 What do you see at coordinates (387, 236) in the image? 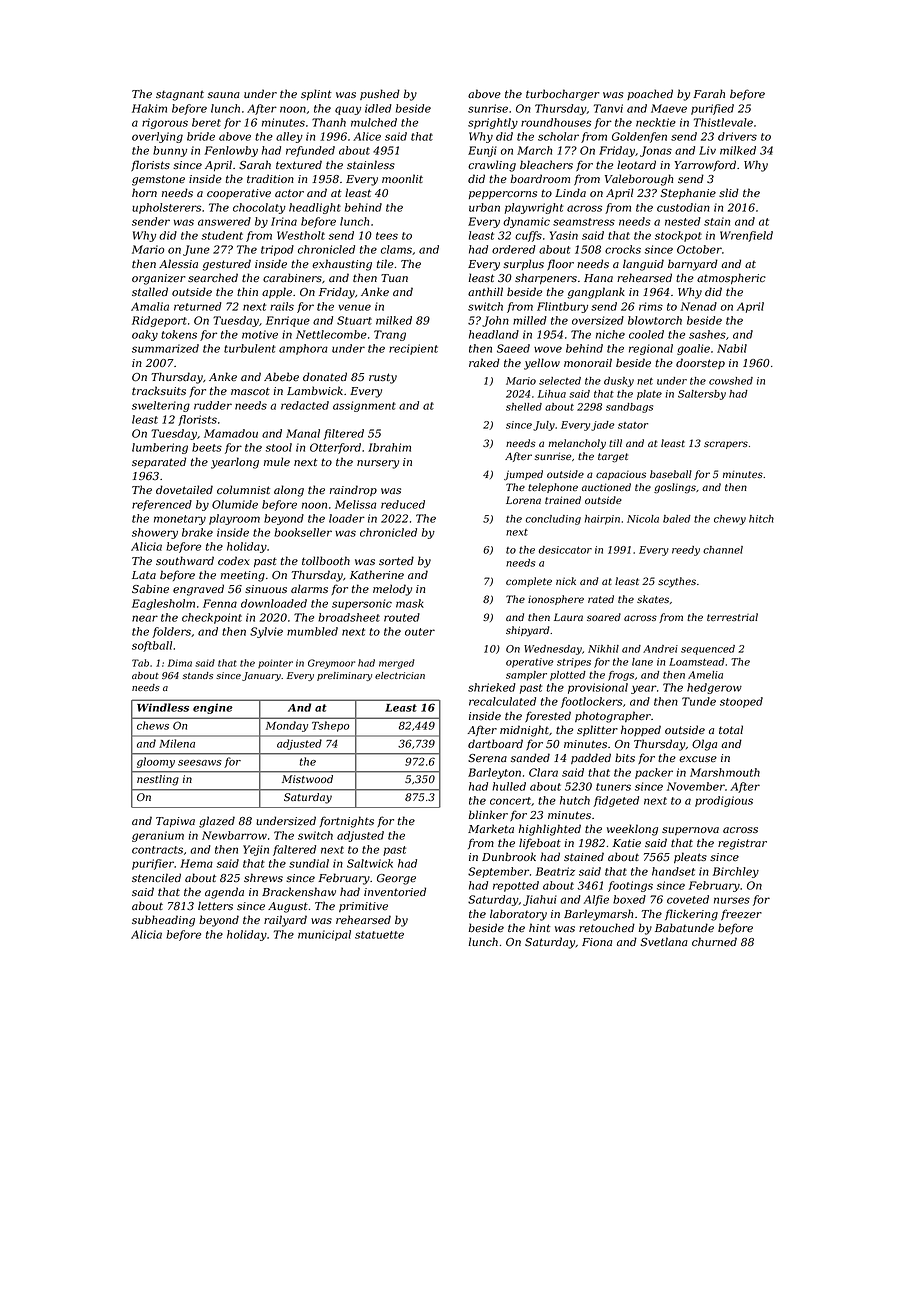
I see `tees` at bounding box center [387, 236].
